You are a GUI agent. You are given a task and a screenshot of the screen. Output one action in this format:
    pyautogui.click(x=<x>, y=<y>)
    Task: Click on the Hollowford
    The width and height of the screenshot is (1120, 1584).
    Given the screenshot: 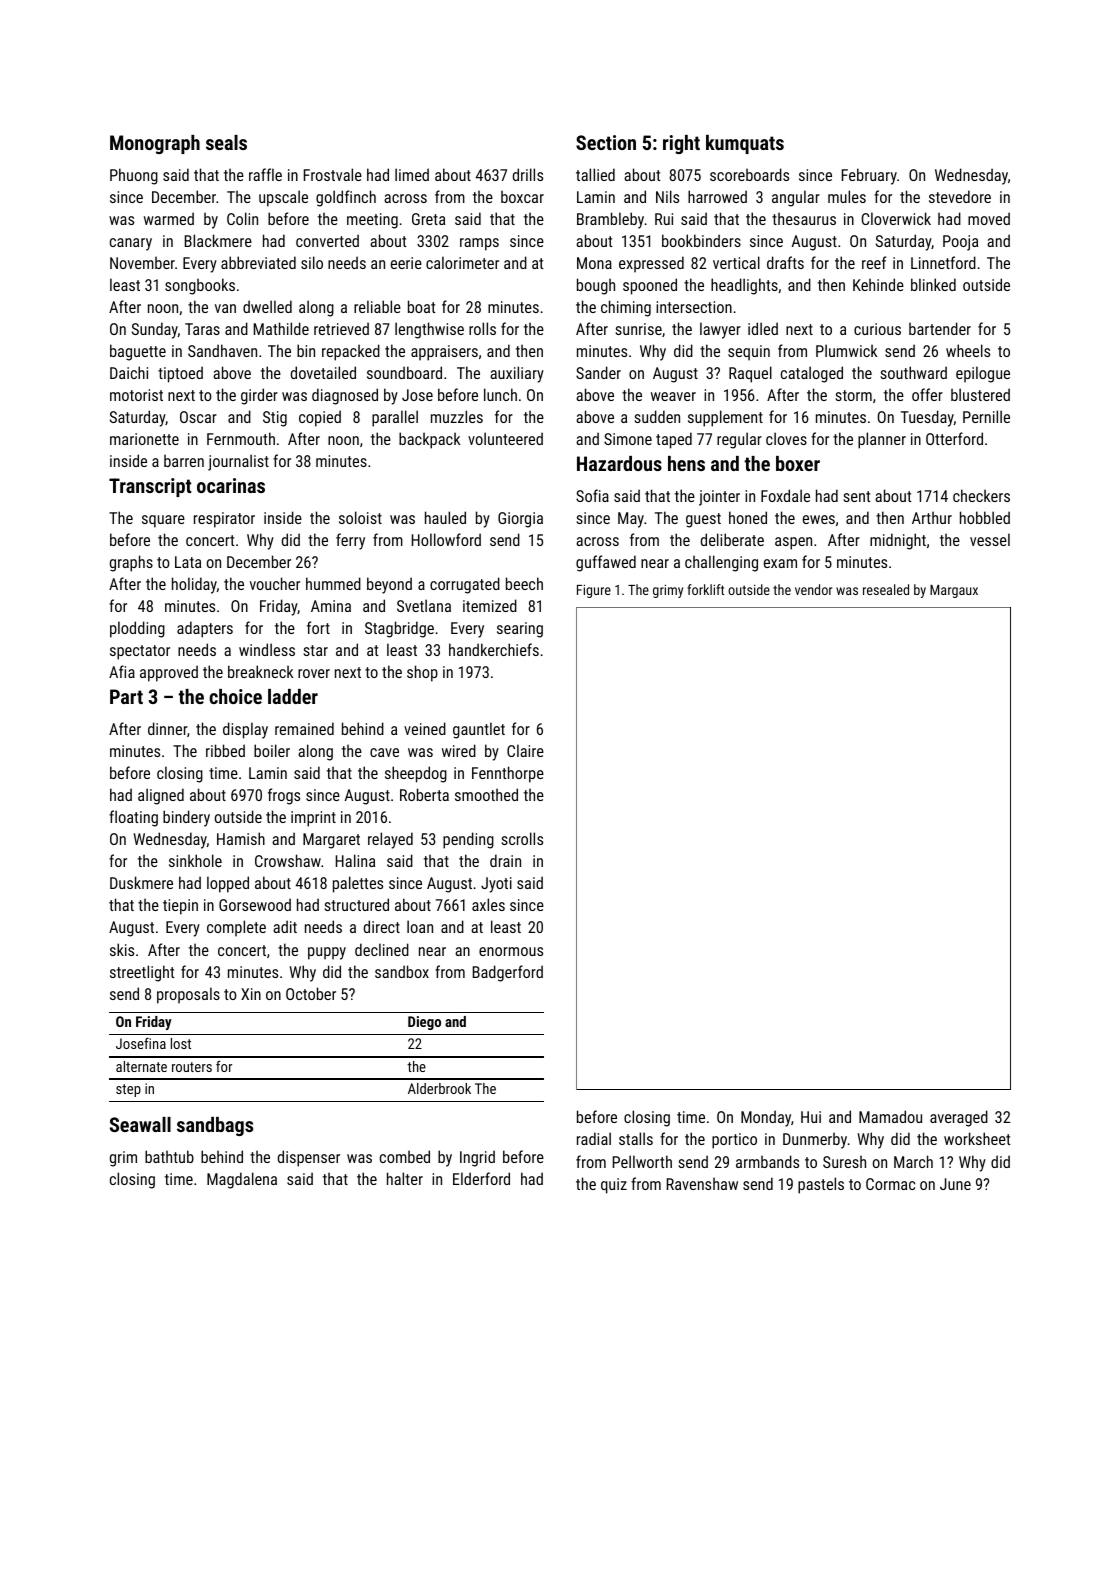 What is the action you would take?
    pyautogui.click(x=446, y=539)
